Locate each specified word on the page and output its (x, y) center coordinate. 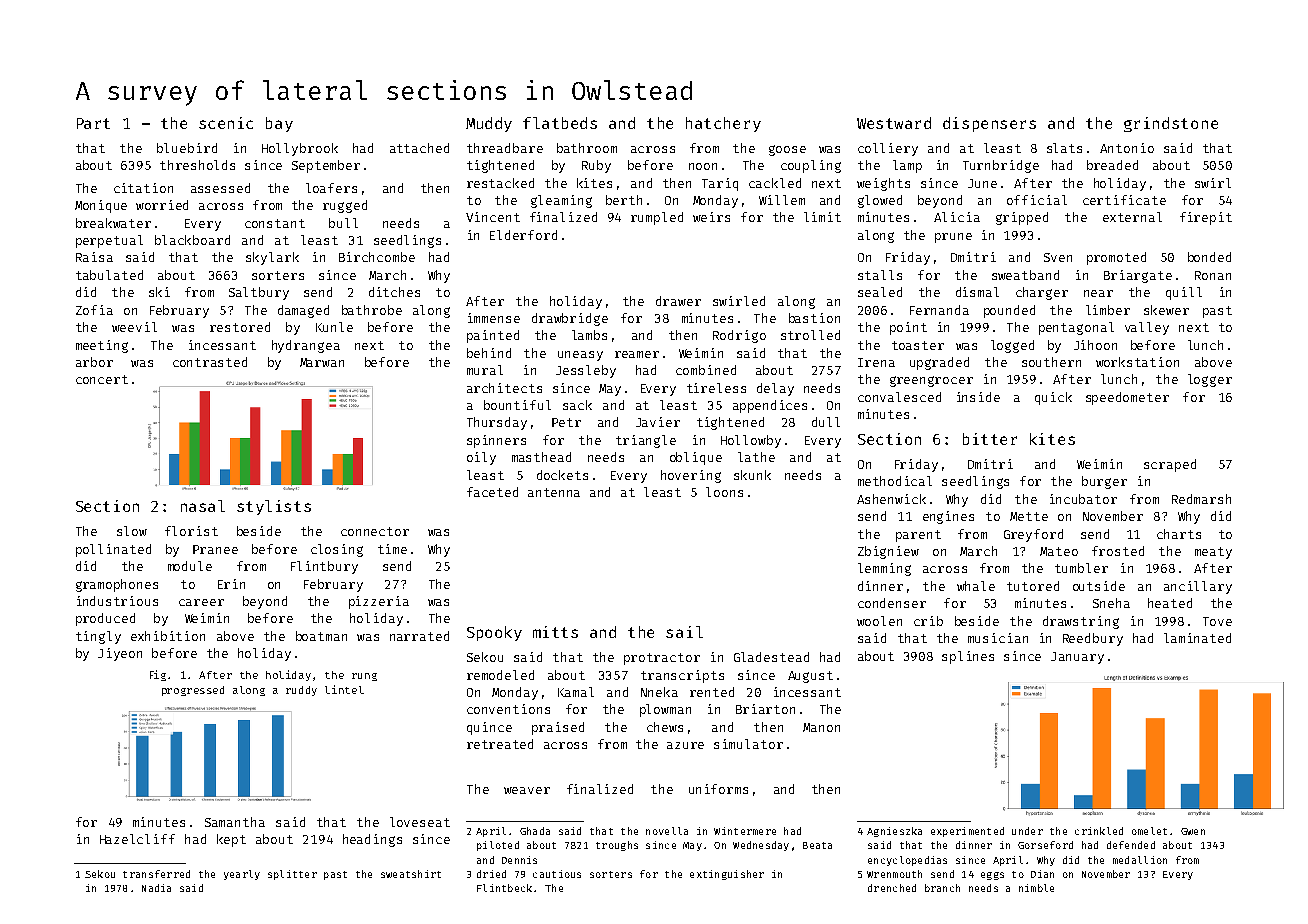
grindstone (1171, 124)
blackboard (192, 240)
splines (968, 657)
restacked (500, 183)
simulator (748, 744)
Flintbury (324, 567)
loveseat (420, 822)
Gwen (1193, 831)
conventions (508, 709)
